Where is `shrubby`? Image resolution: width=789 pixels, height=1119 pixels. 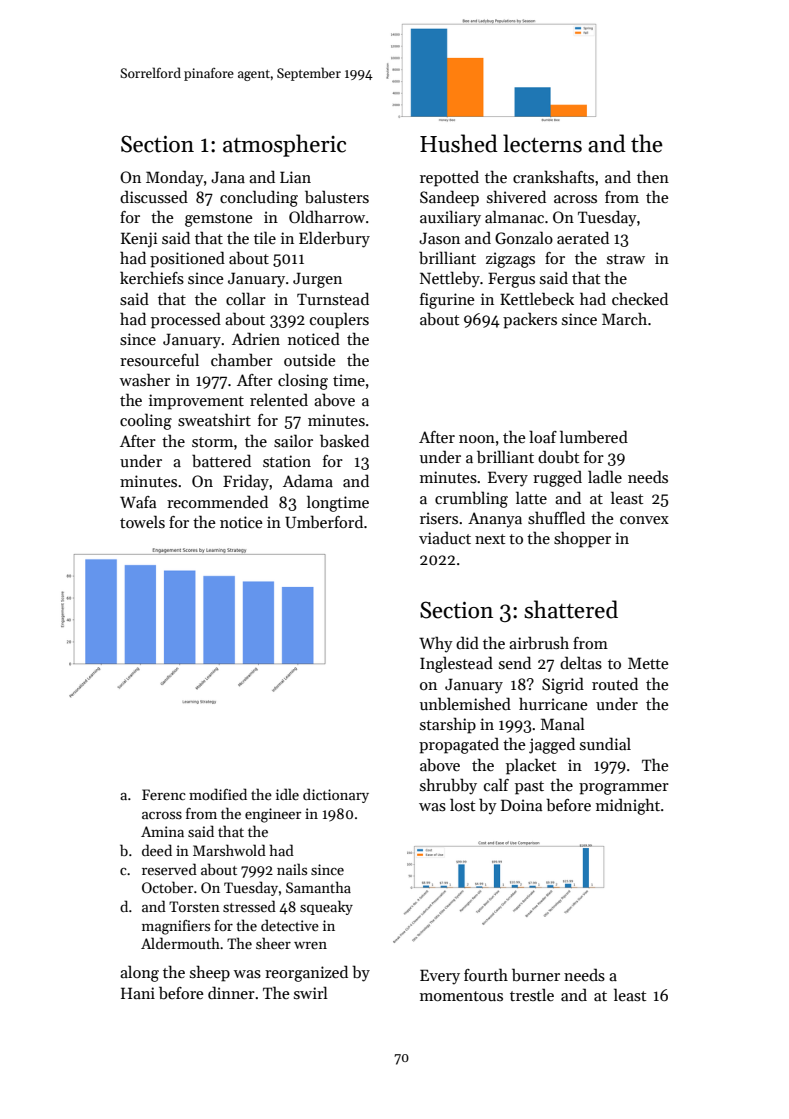 shrubby is located at coordinates (448, 786).
